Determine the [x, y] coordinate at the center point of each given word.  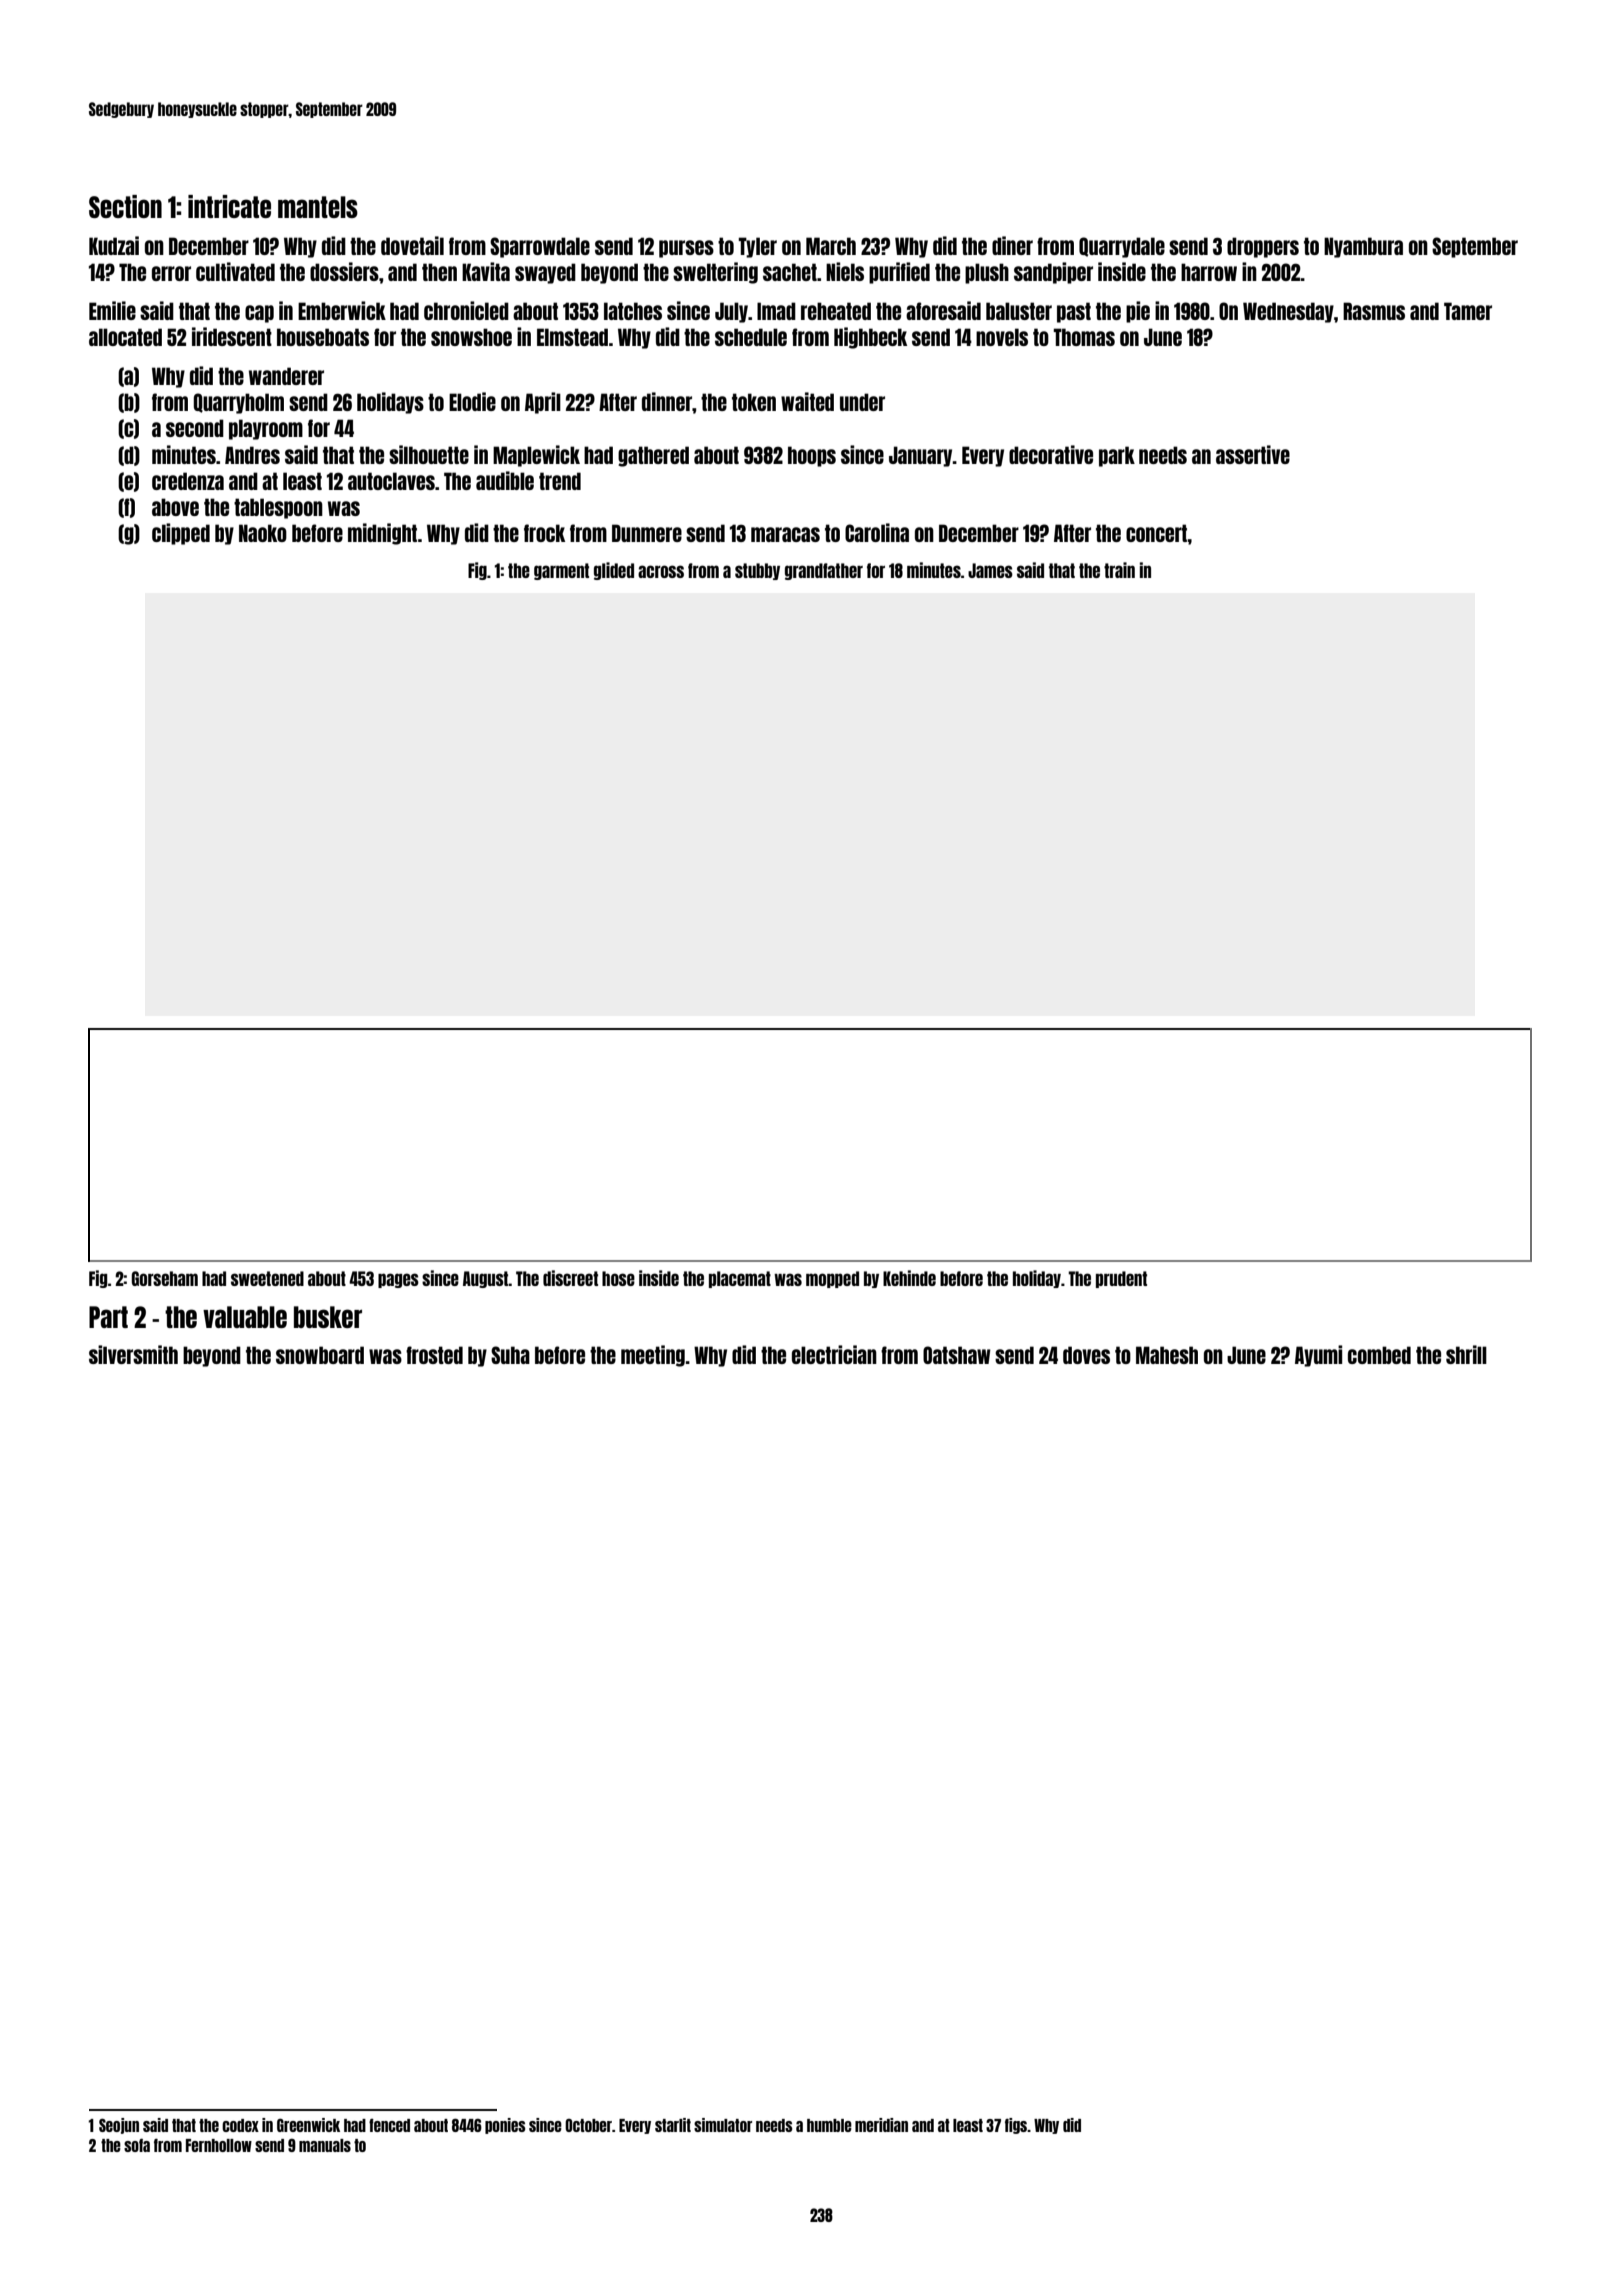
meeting [653, 1356]
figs [1016, 2126]
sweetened [267, 1278]
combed [1379, 1355]
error [171, 273]
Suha [510, 1355]
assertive [1253, 454]
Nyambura [1363, 247]
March [831, 246]
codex [240, 2125]
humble [829, 2125]
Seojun [119, 2126]
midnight [382, 534]
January [920, 456]
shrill [1466, 1354]
